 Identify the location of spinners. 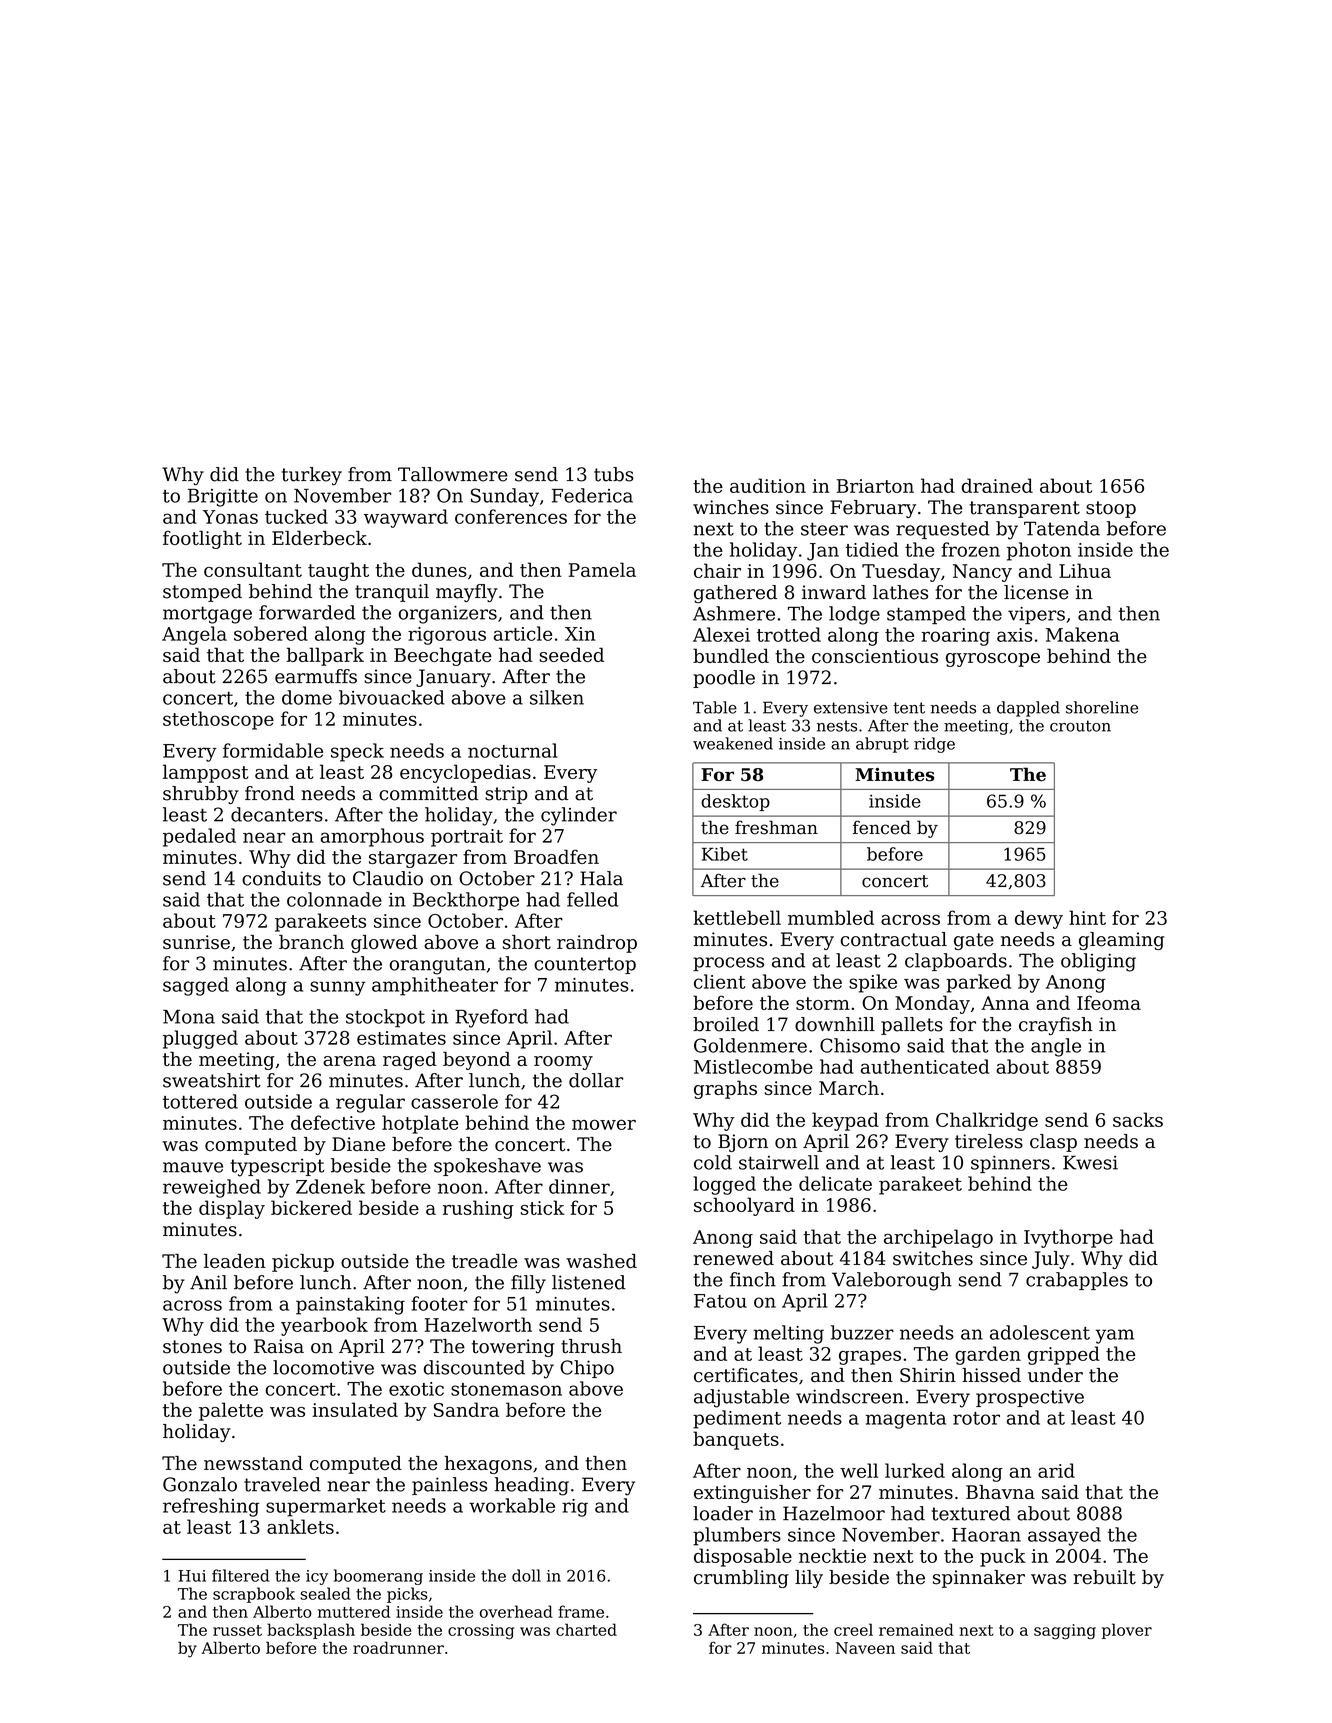
(1010, 1164).
